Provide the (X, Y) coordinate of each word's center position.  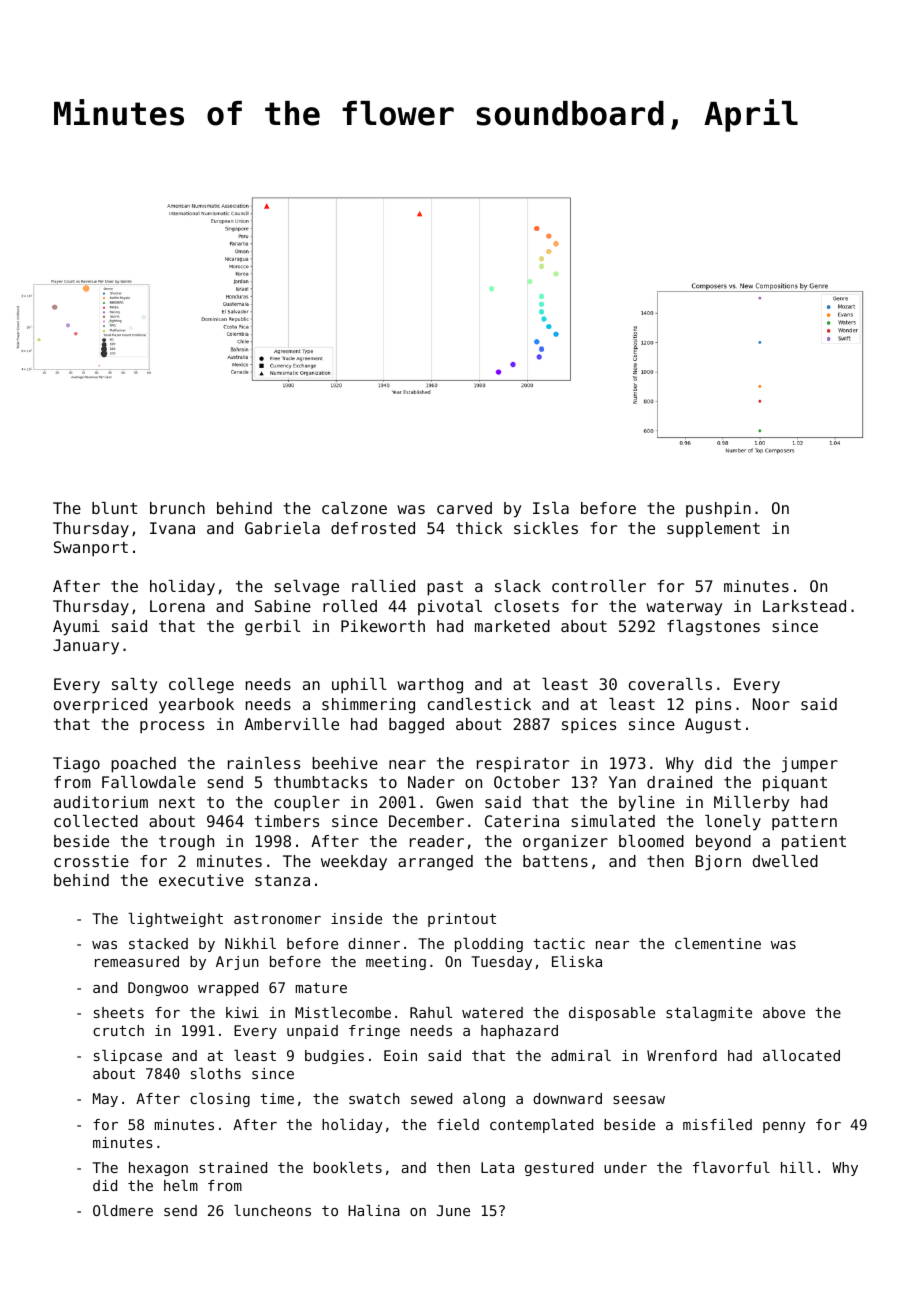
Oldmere (123, 1210)
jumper (810, 765)
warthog (430, 686)
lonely (733, 823)
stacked (158, 943)
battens (555, 861)
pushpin (718, 510)
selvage (306, 588)
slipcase (128, 1057)
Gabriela (282, 528)
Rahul (431, 1012)
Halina (374, 1210)
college (201, 686)
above (784, 1012)
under (625, 1167)
